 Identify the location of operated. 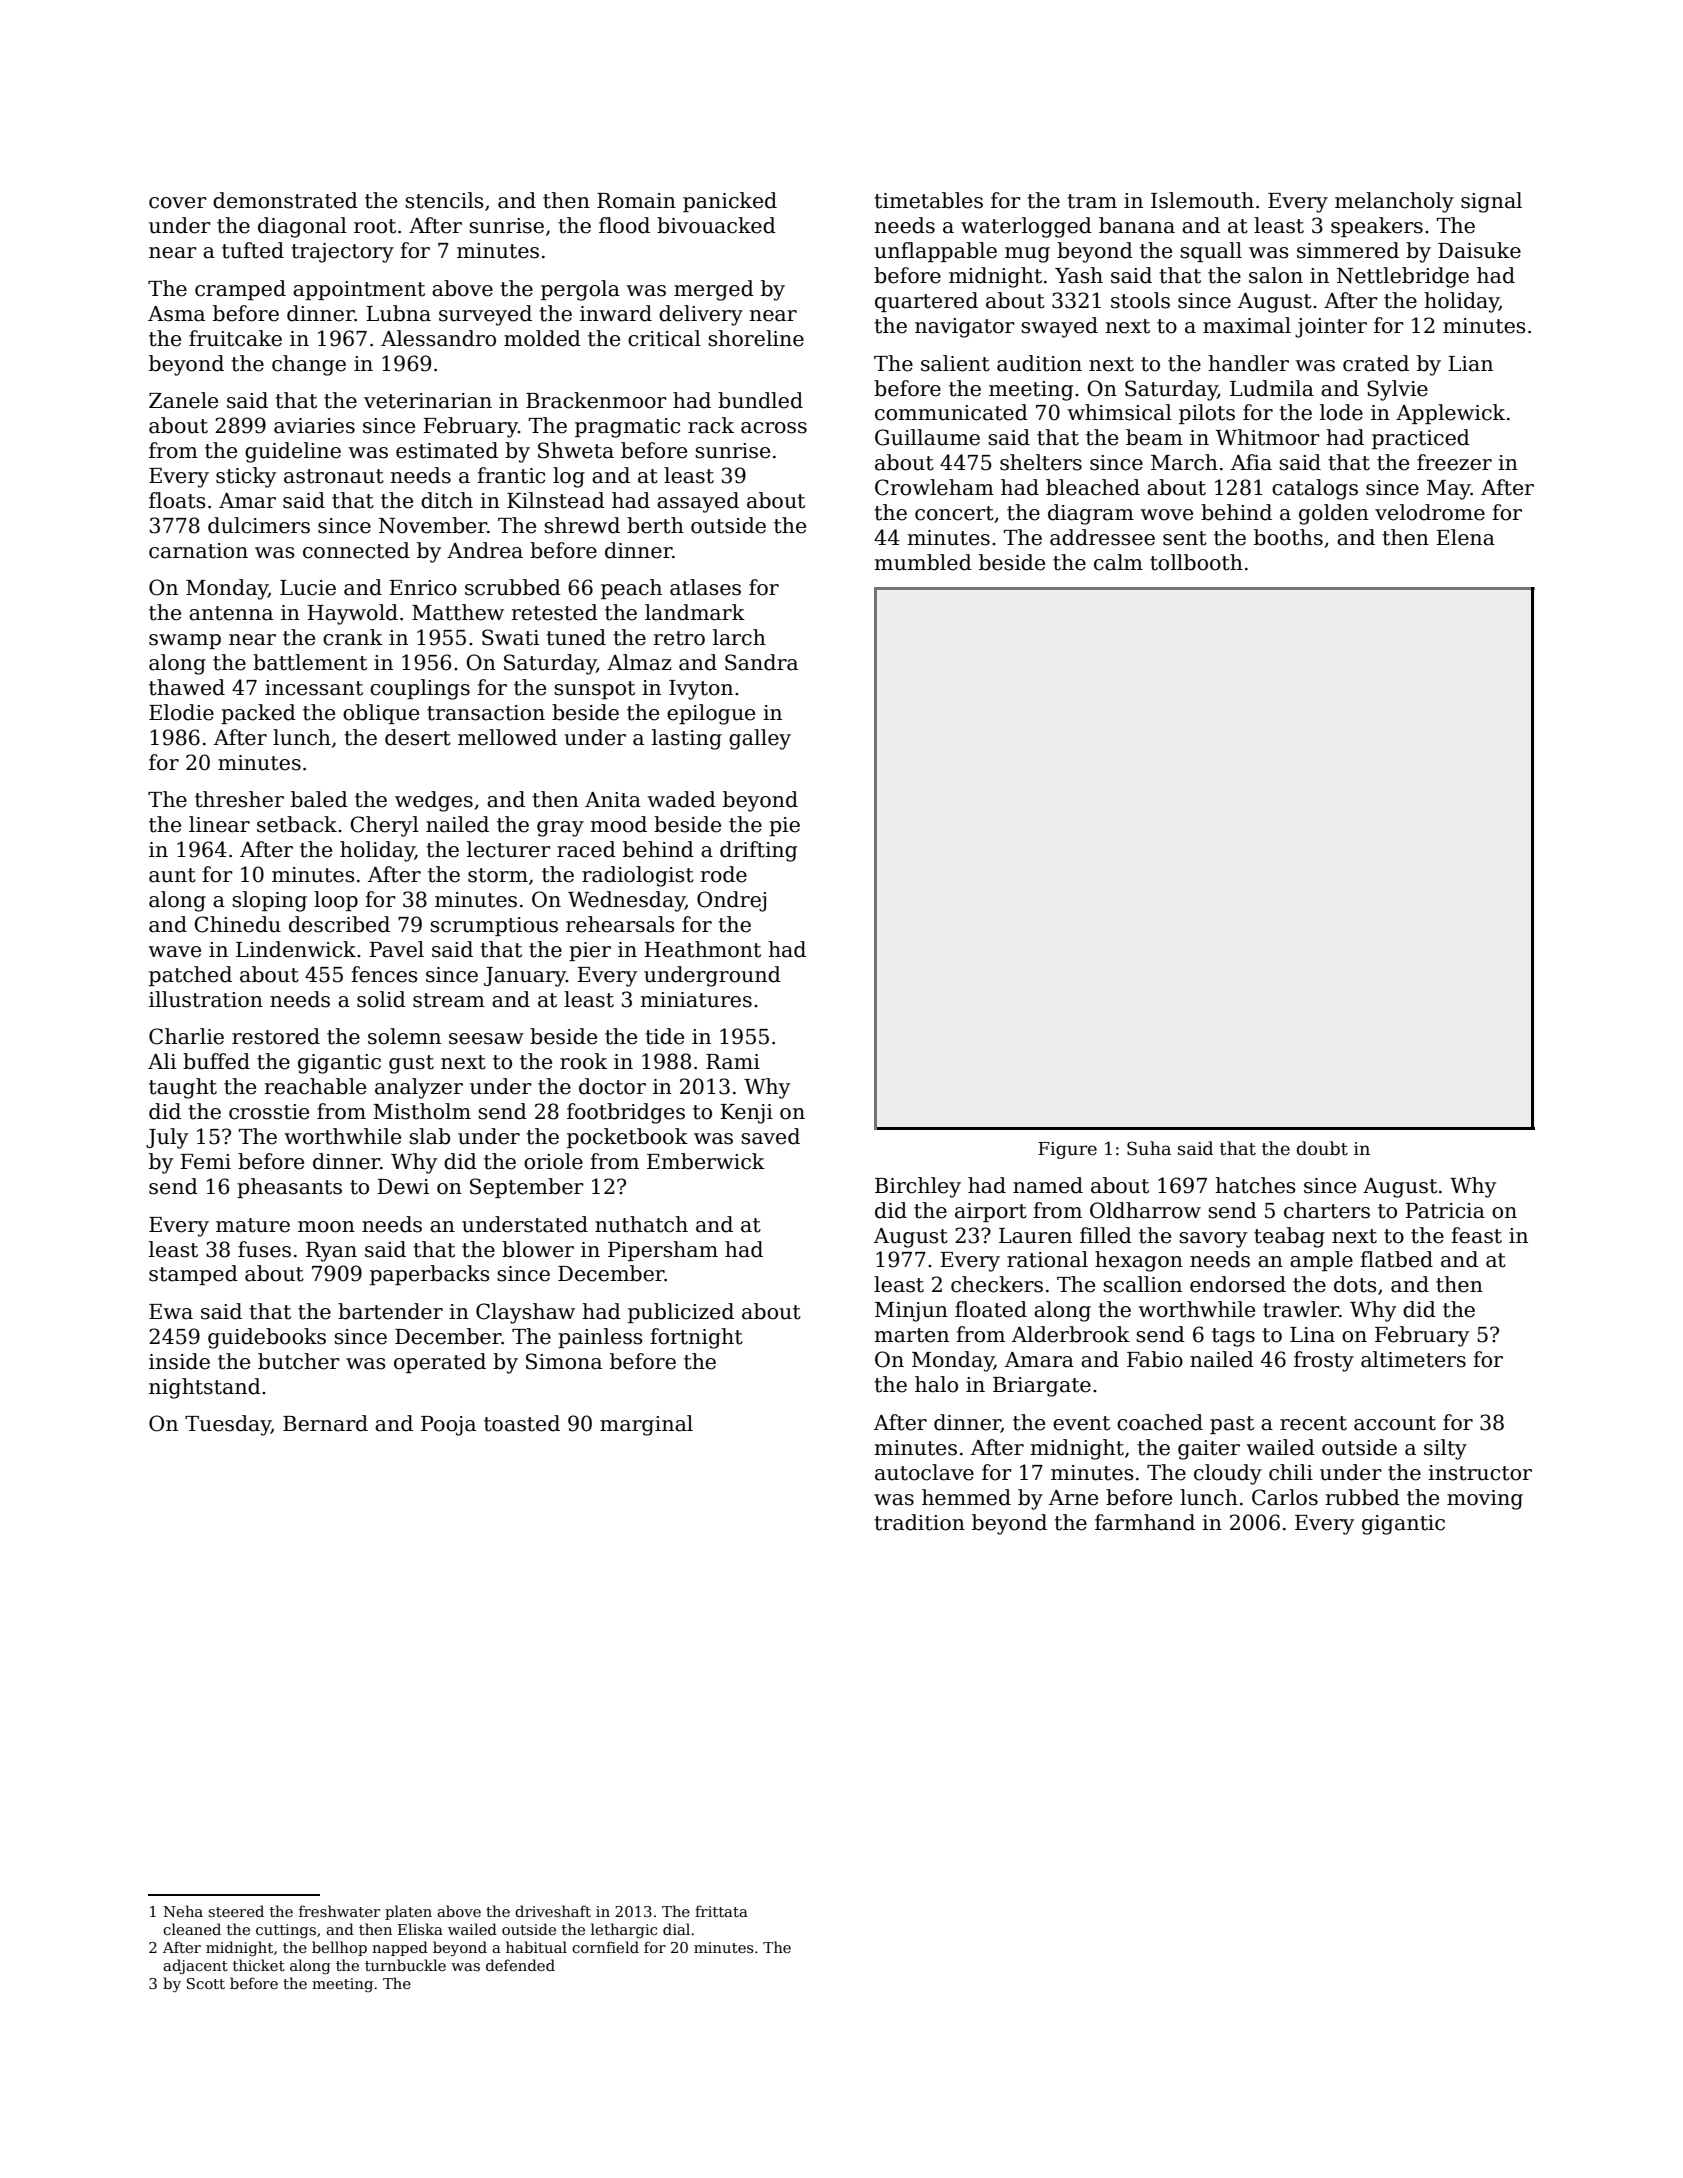
(440, 1363).
